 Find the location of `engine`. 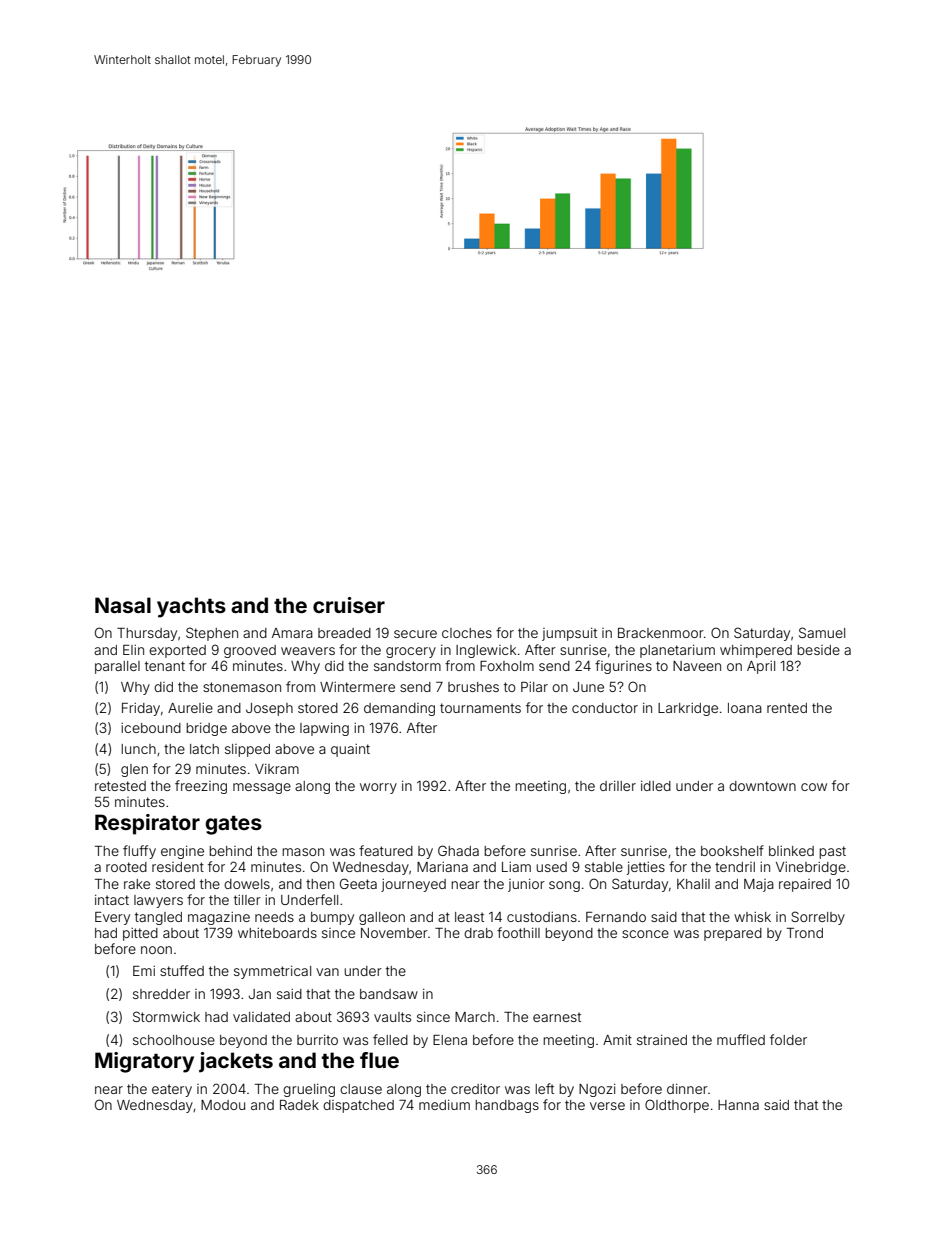

engine is located at coordinates (182, 852).
